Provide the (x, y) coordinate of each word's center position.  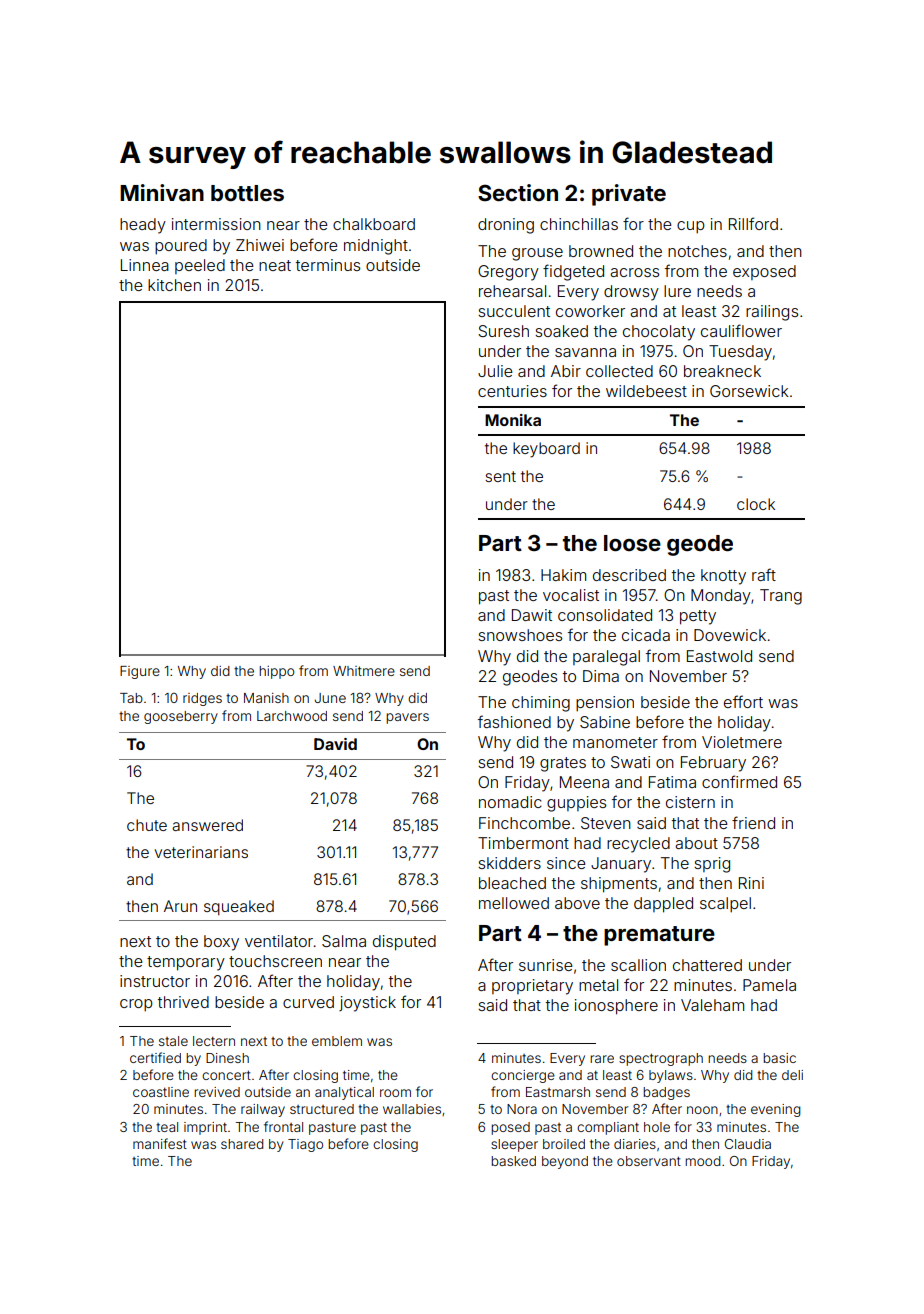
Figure (140, 672)
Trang (781, 597)
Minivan (162, 192)
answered (207, 825)
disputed (404, 943)
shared (242, 1144)
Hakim (563, 575)
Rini (751, 883)
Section (518, 192)
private (629, 195)
